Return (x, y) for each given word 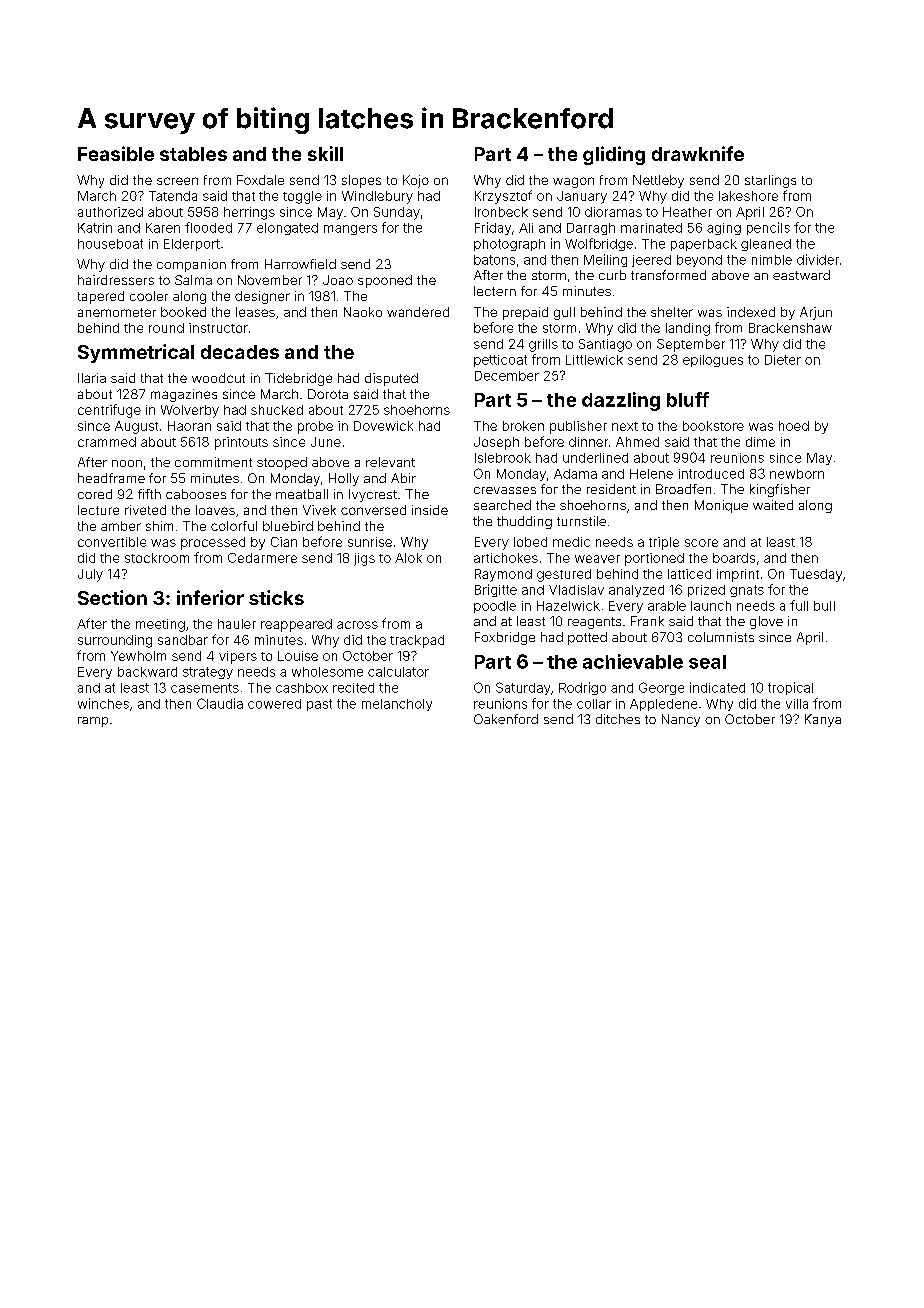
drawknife (698, 153)
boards (734, 558)
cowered (274, 704)
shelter (672, 312)
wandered (418, 312)
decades (240, 352)
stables (193, 154)
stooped (282, 463)
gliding (614, 155)
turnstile (581, 521)
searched (502, 505)
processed (213, 543)
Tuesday (816, 575)
